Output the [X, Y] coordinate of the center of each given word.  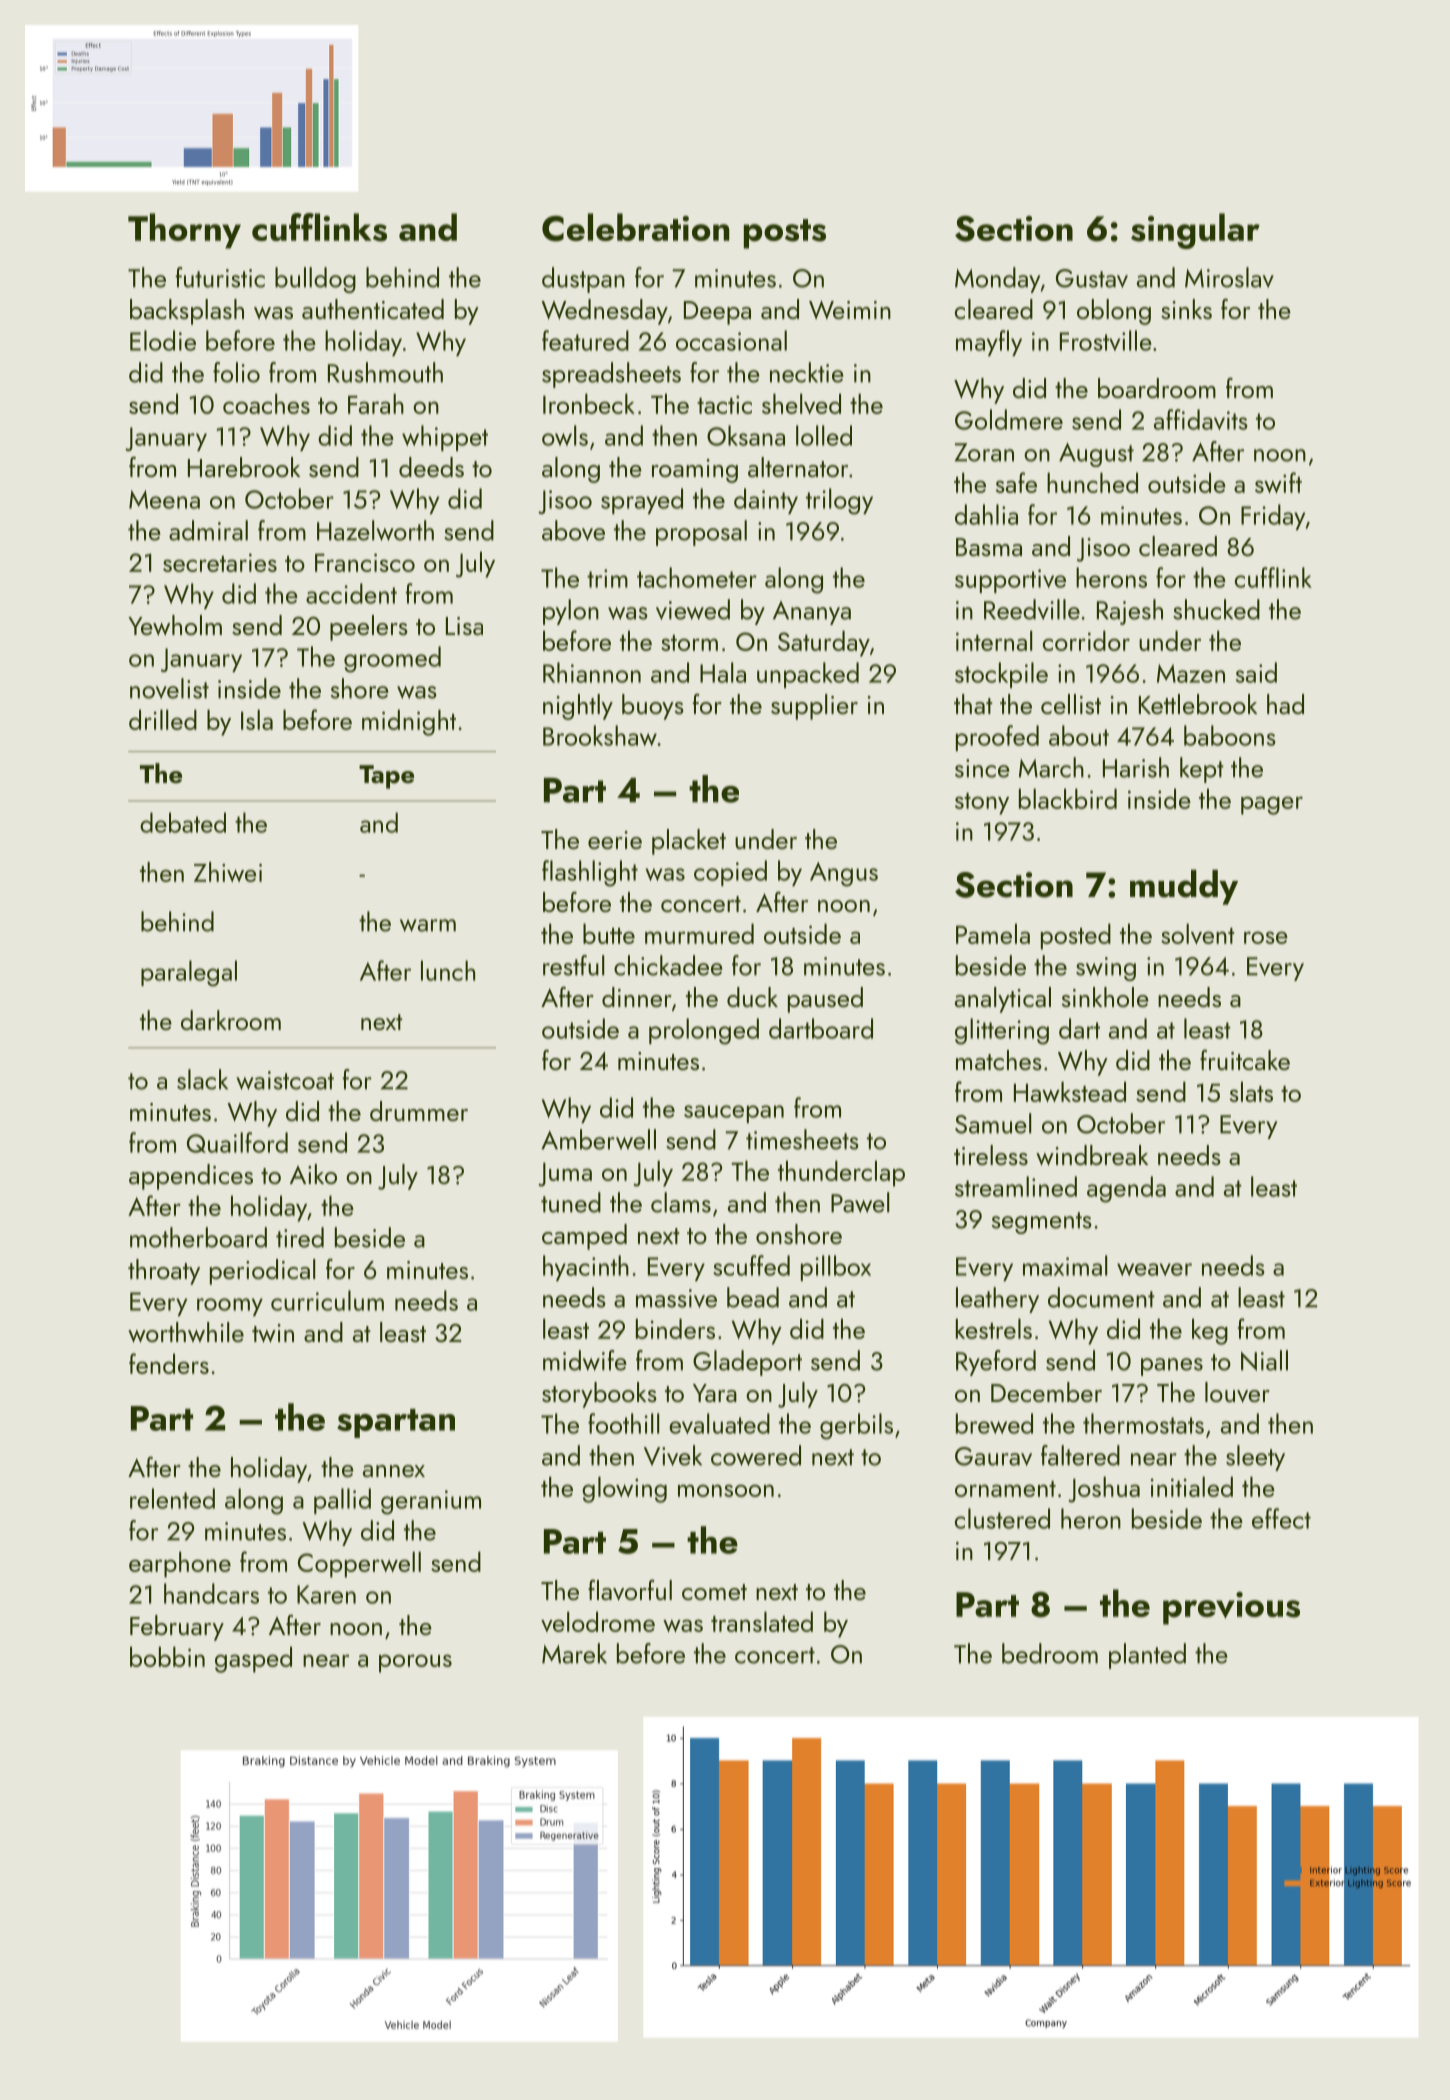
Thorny [184, 231]
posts [785, 234]
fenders [169, 1363]
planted [1147, 1656]
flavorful [630, 1590]
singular [1195, 231]
